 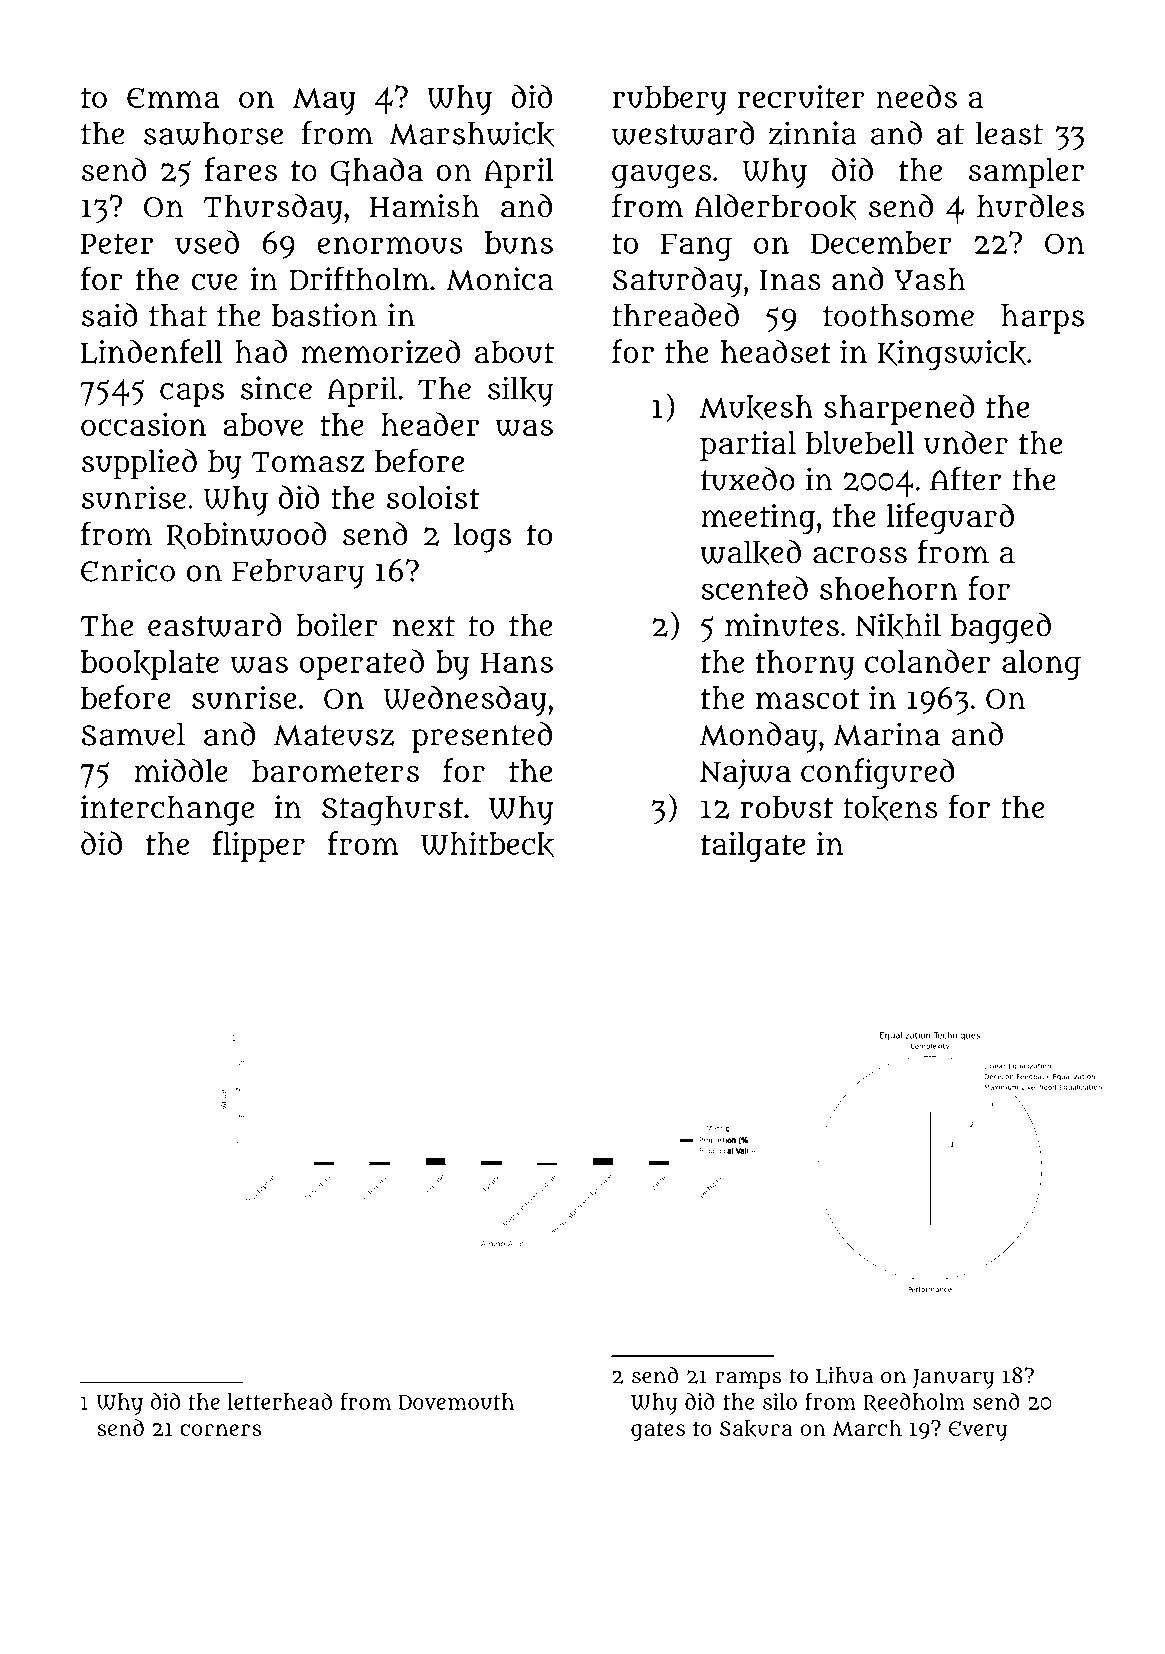 I want to click on gates, so click(x=658, y=1431).
